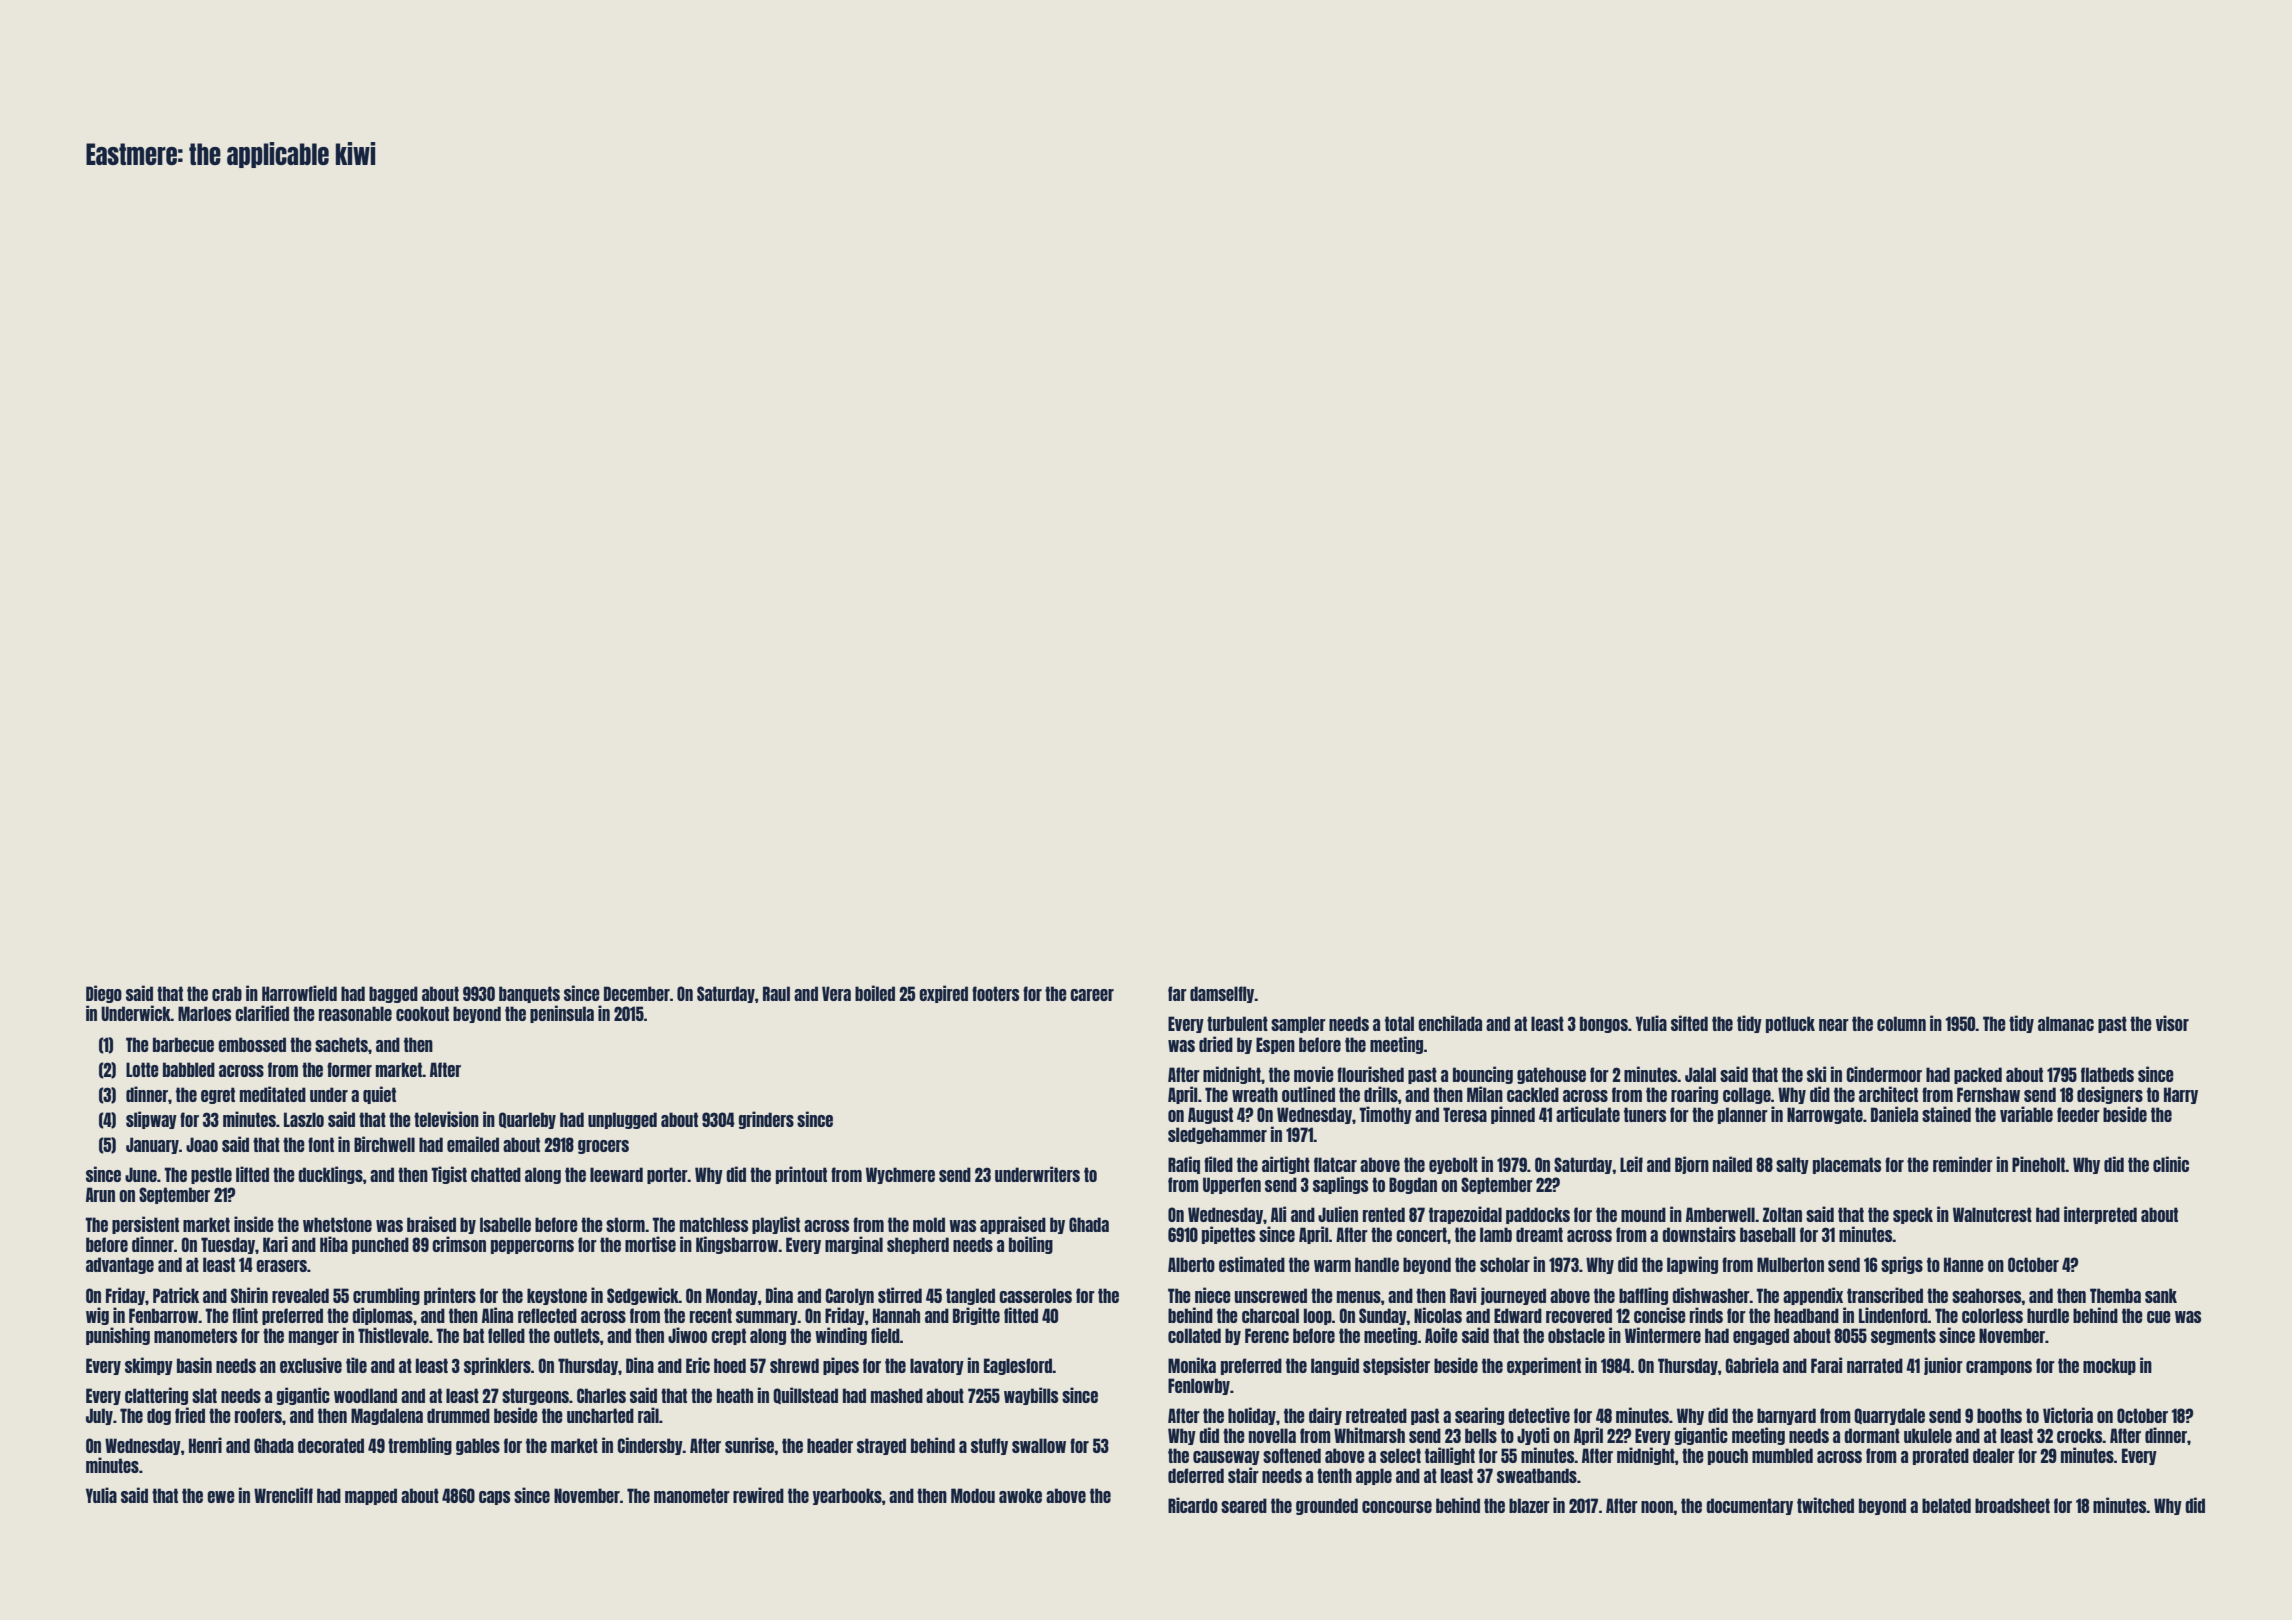 The width and height of the screenshot is (2292, 1620). Describe the element at coordinates (450, 1296) in the screenshot. I see `printers` at that location.
